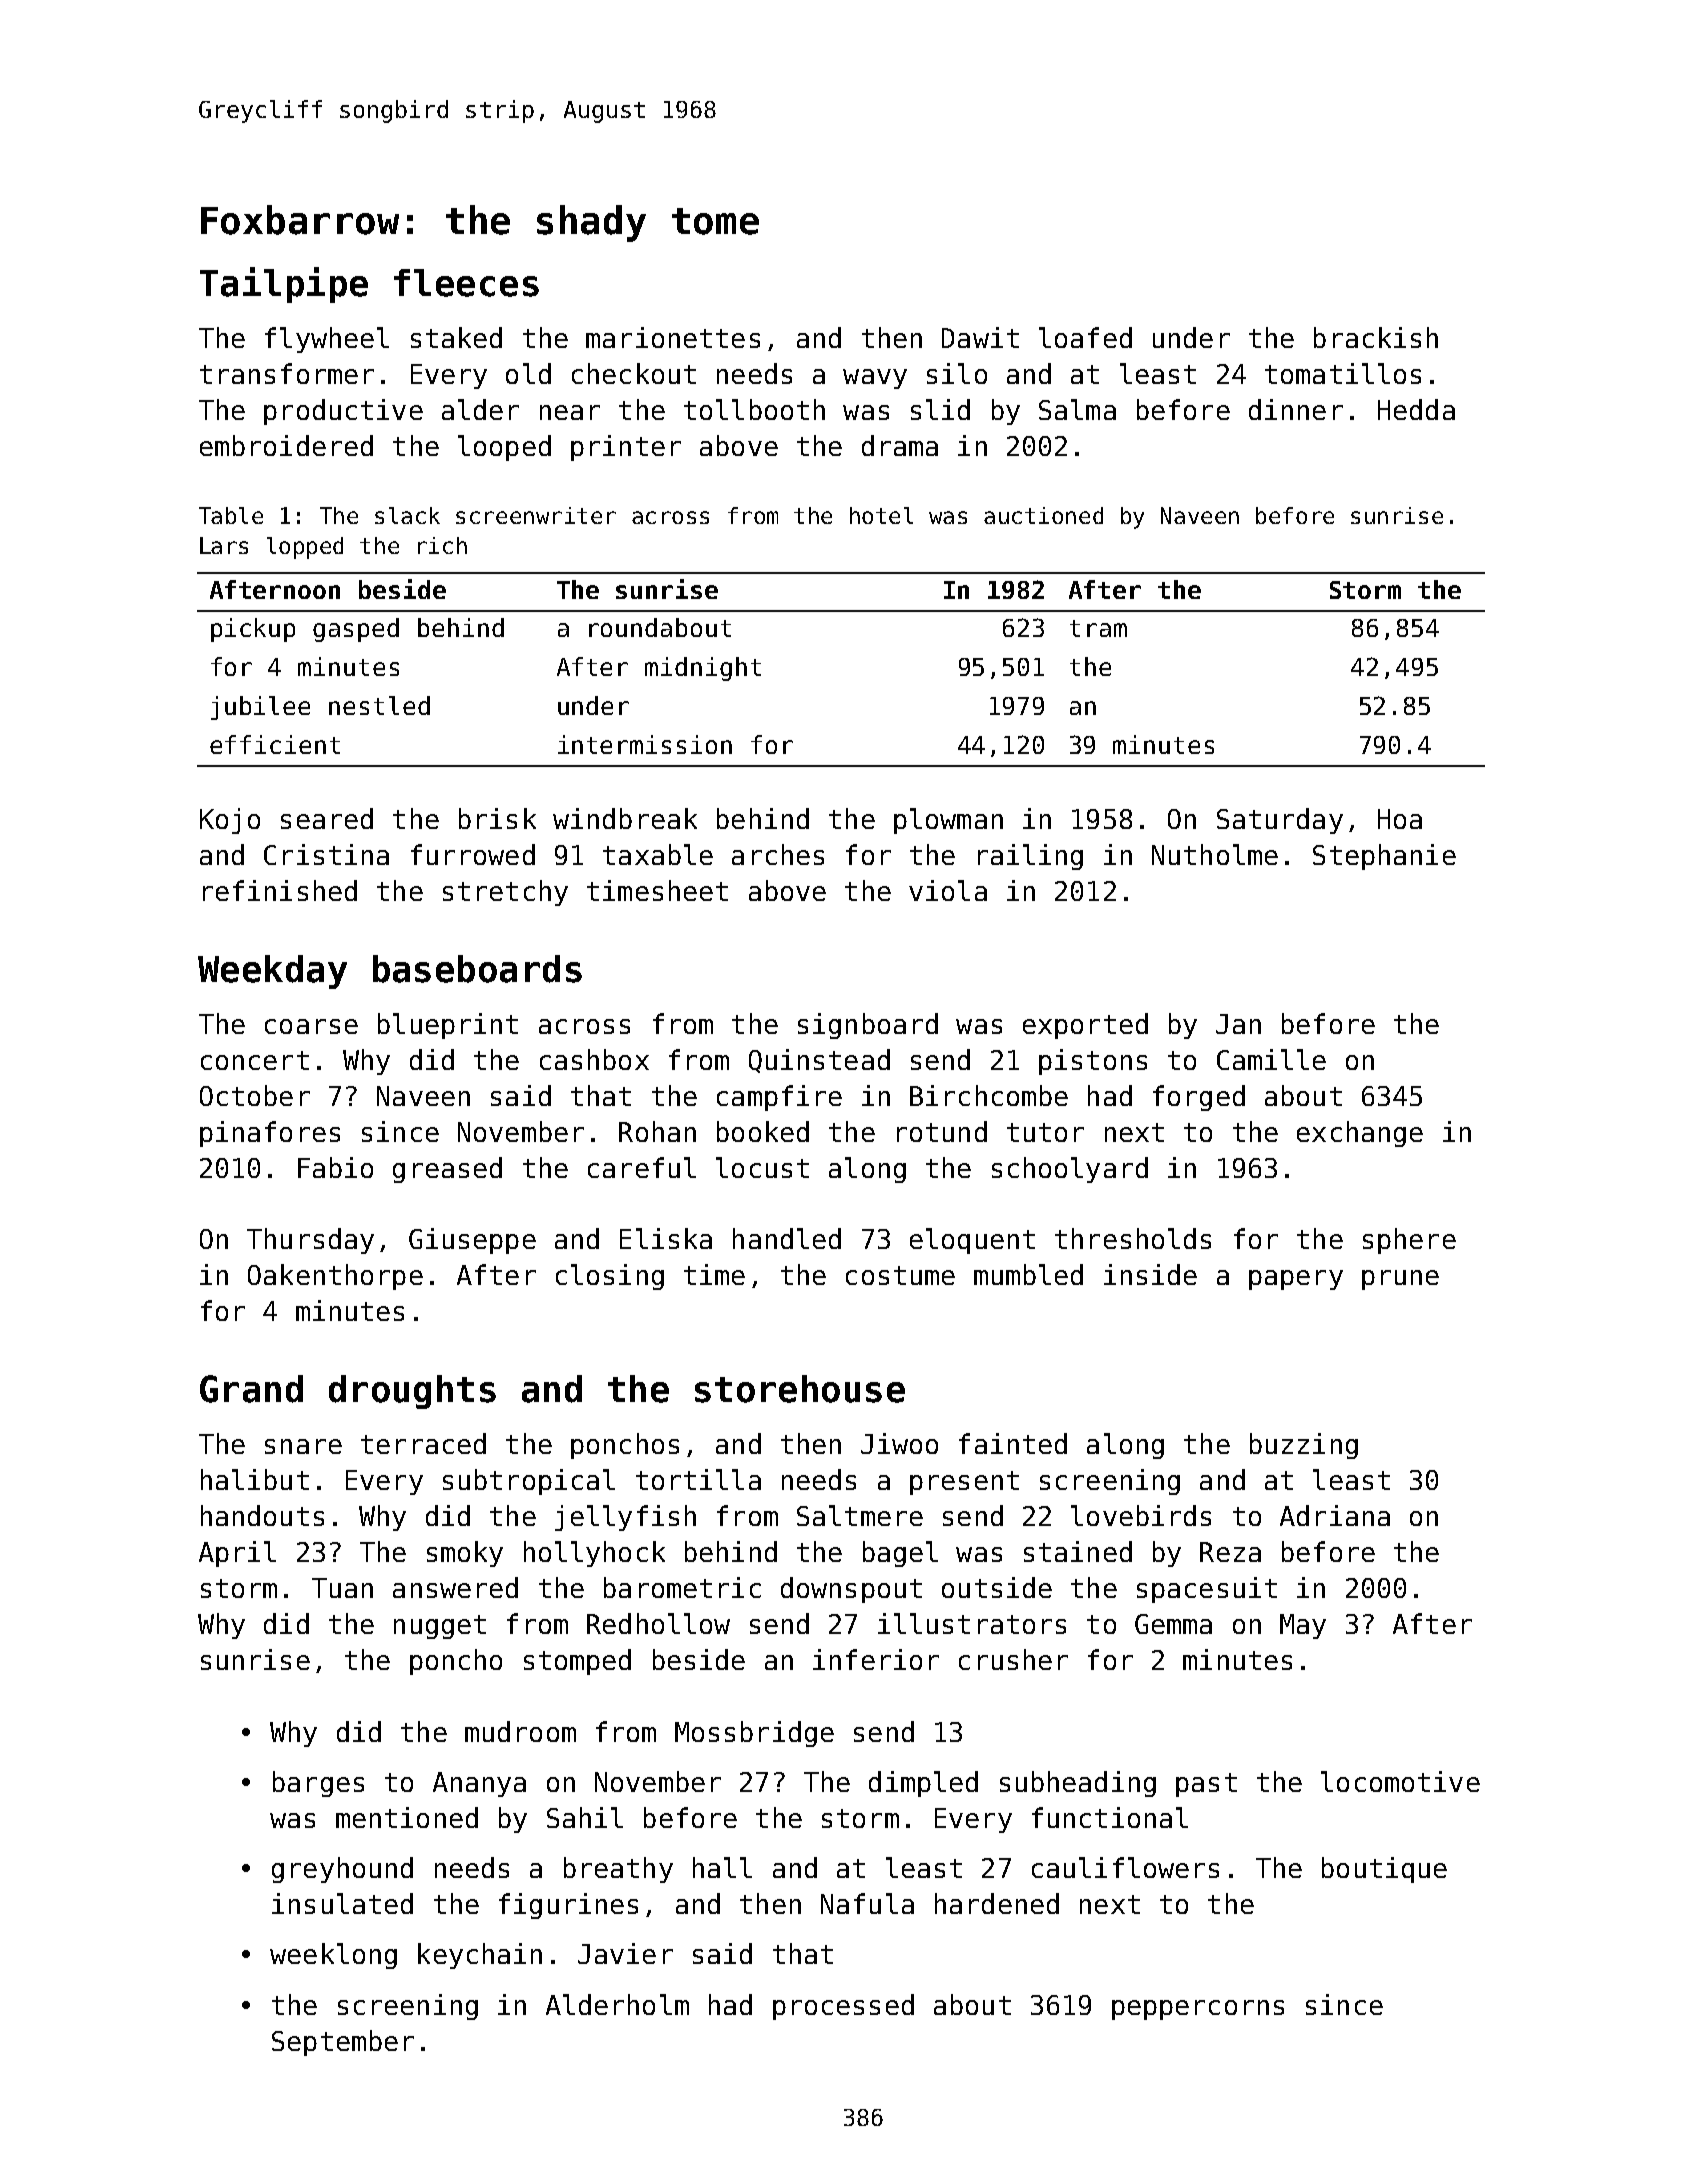 This screenshot has height=2178, width=1683. I want to click on Tailpipe, so click(284, 285).
